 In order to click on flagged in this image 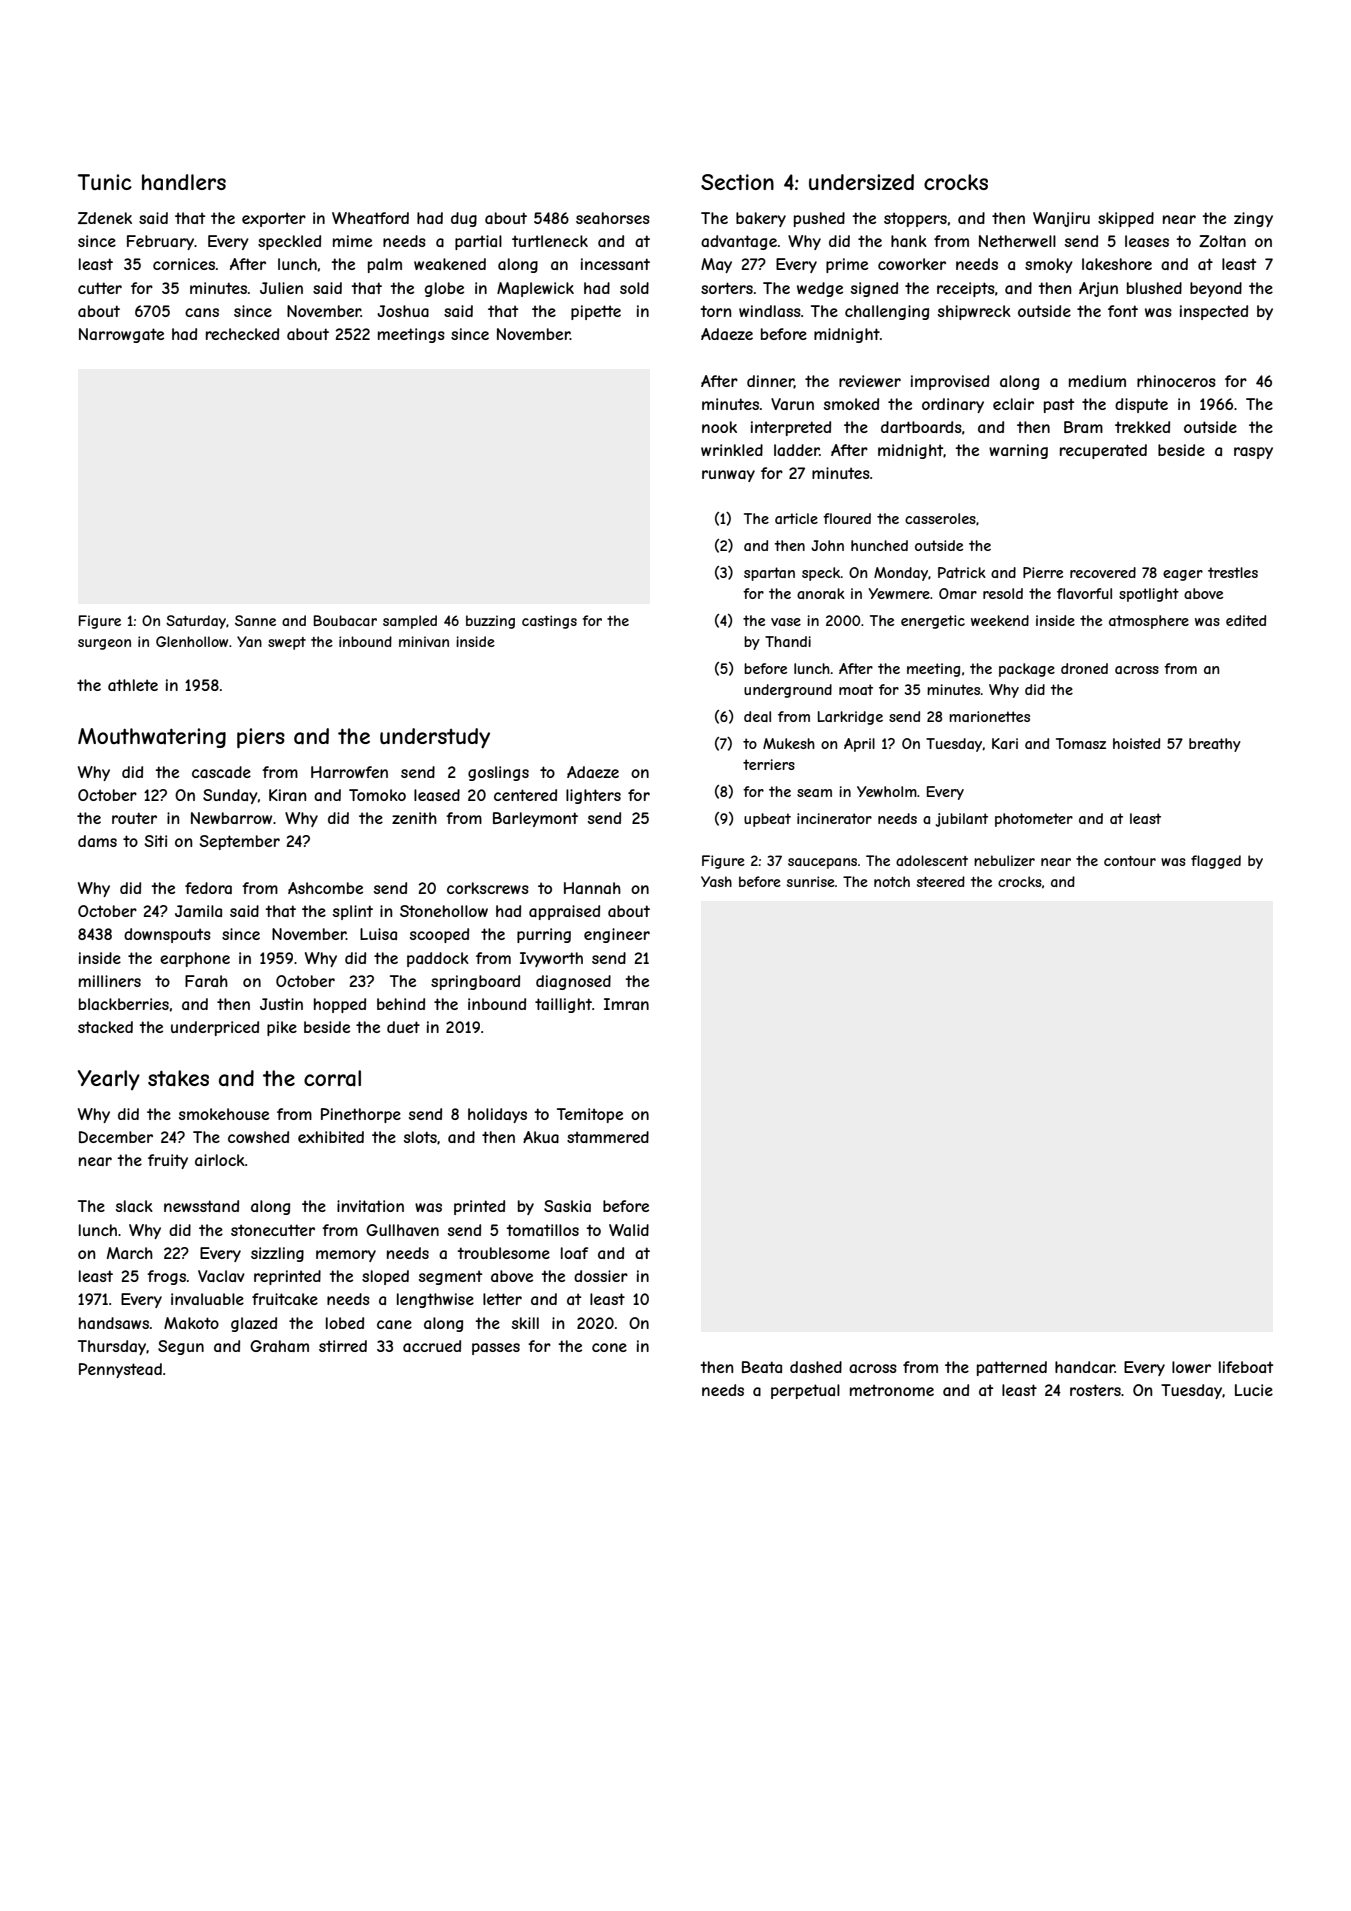, I will do `click(1216, 862)`.
